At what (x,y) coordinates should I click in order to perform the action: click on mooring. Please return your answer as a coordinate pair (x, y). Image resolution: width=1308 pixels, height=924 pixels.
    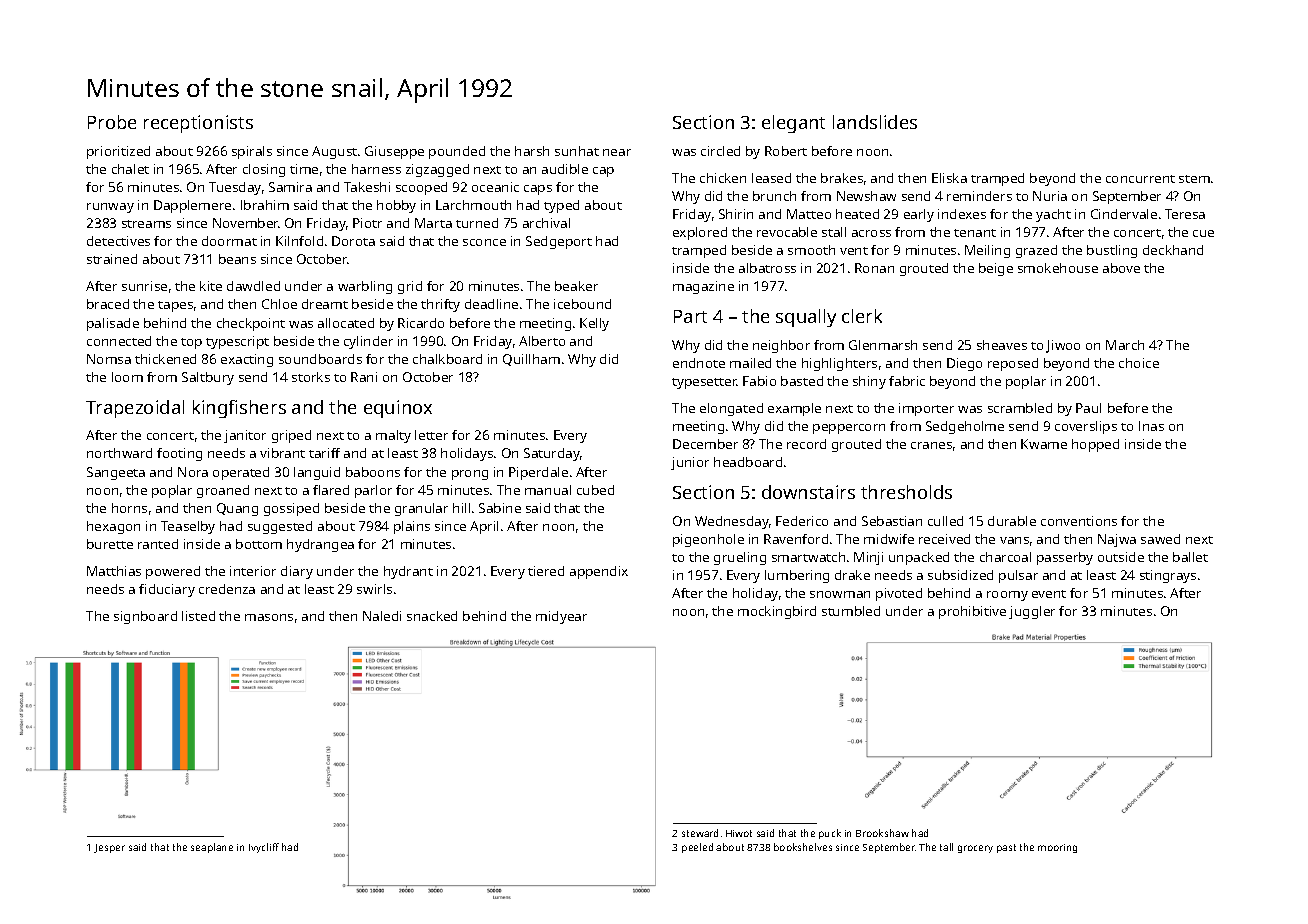
    Looking at the image, I should click on (1057, 848).
